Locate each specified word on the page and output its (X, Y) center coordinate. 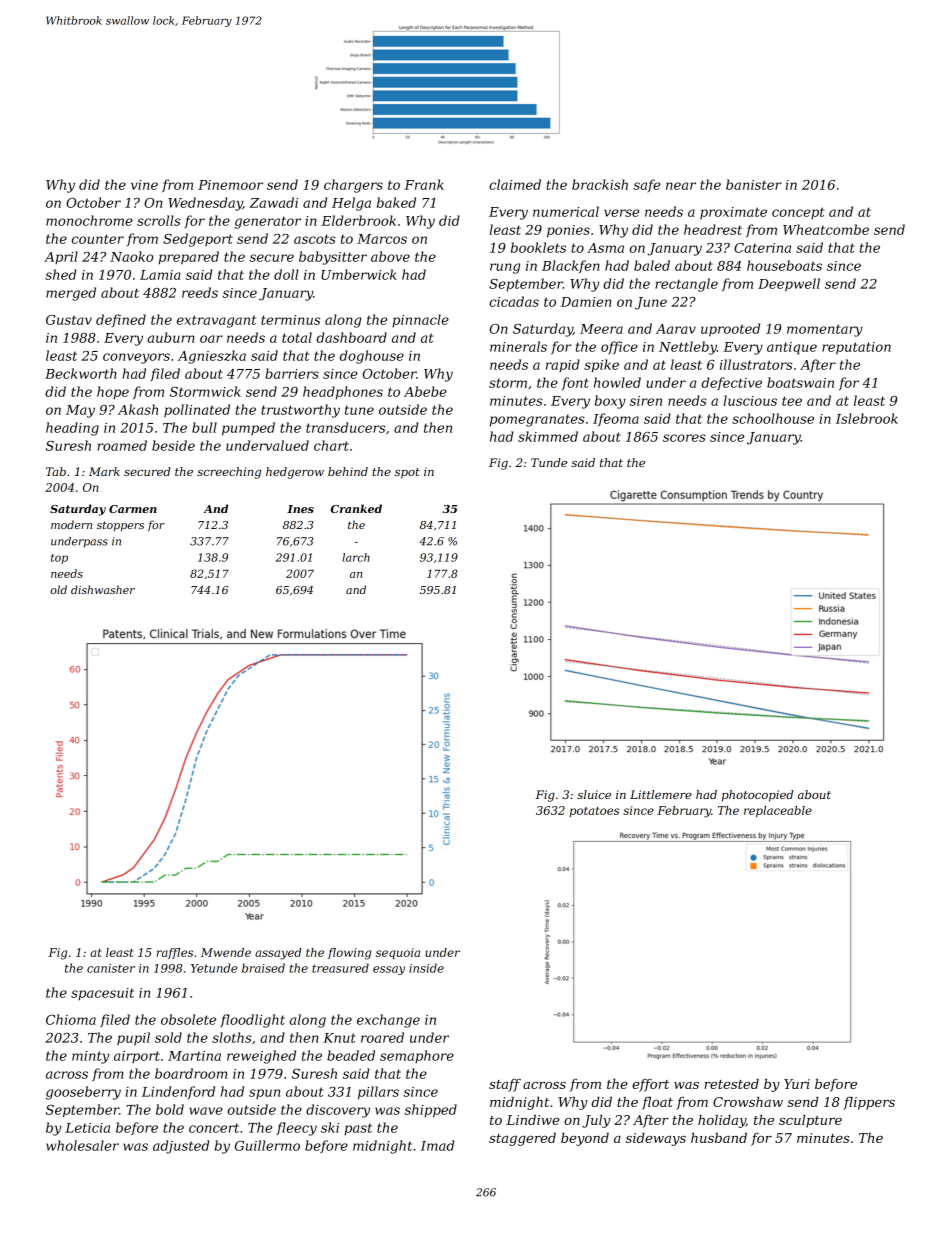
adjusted (181, 1147)
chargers (353, 186)
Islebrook (867, 418)
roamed (122, 445)
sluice (594, 794)
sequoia (398, 953)
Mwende (226, 952)
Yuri (797, 1084)
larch (356, 557)
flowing (349, 954)
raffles (175, 953)
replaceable (778, 811)
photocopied (757, 796)
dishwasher (103, 589)
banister (754, 184)
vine (144, 185)
